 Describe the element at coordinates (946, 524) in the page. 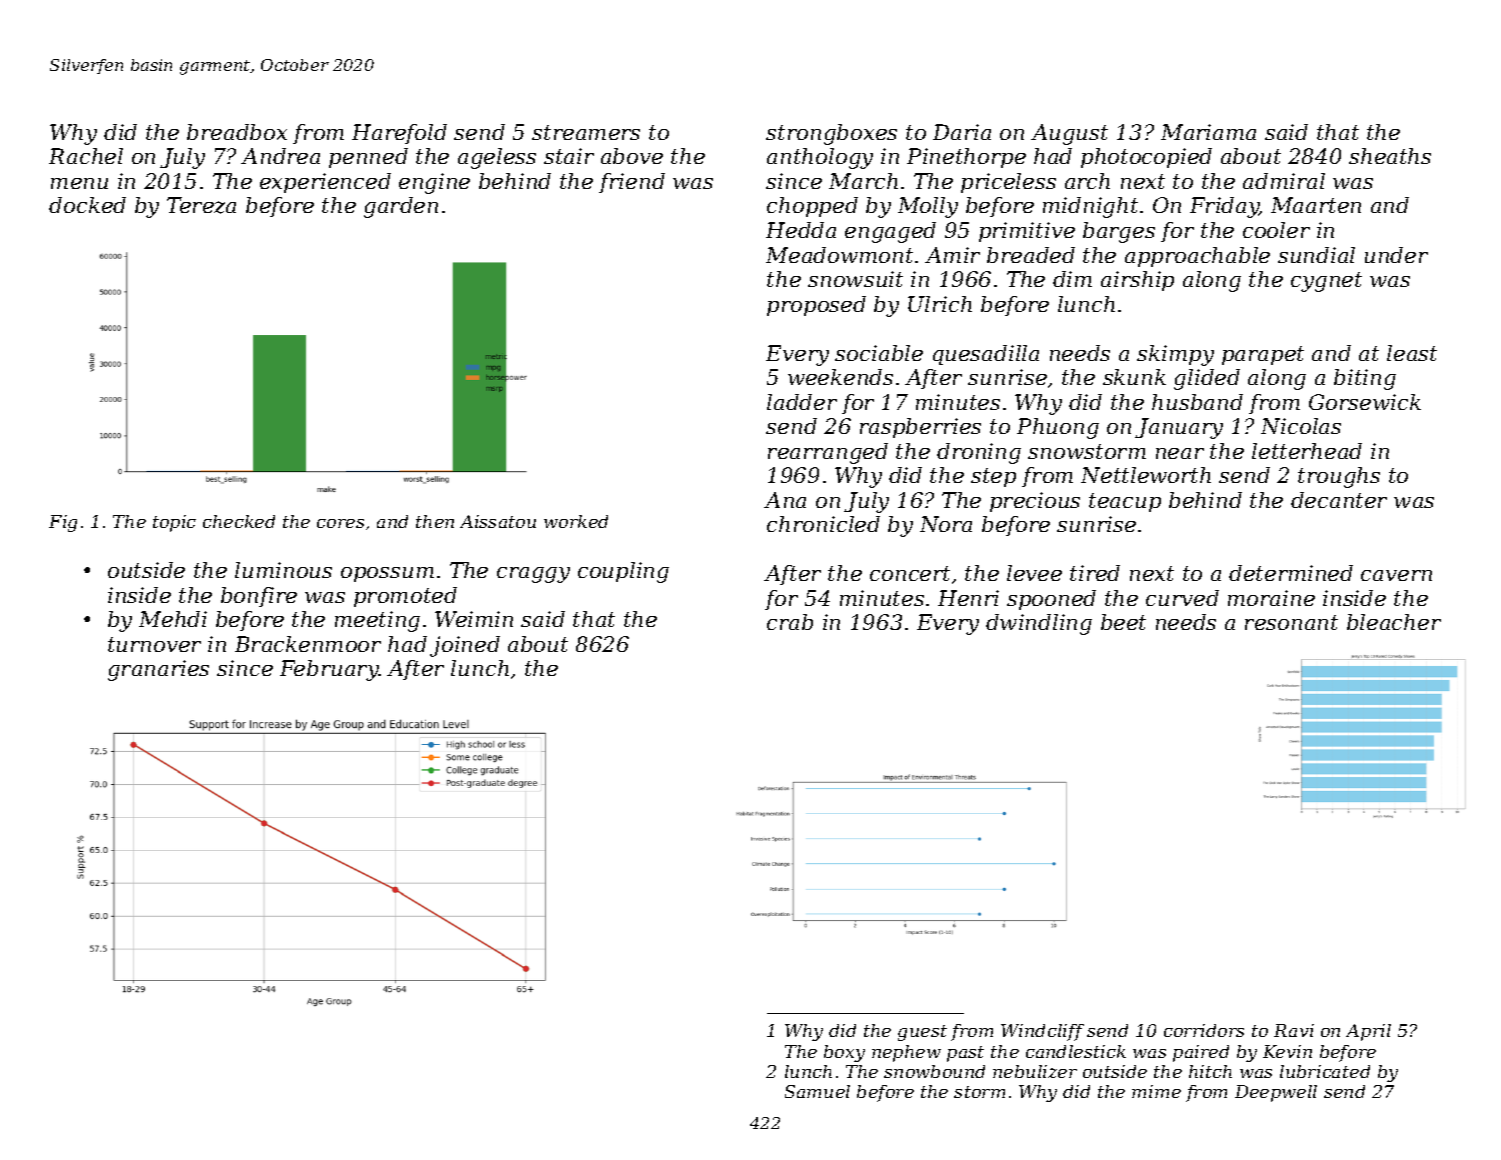

I see `Nora` at that location.
